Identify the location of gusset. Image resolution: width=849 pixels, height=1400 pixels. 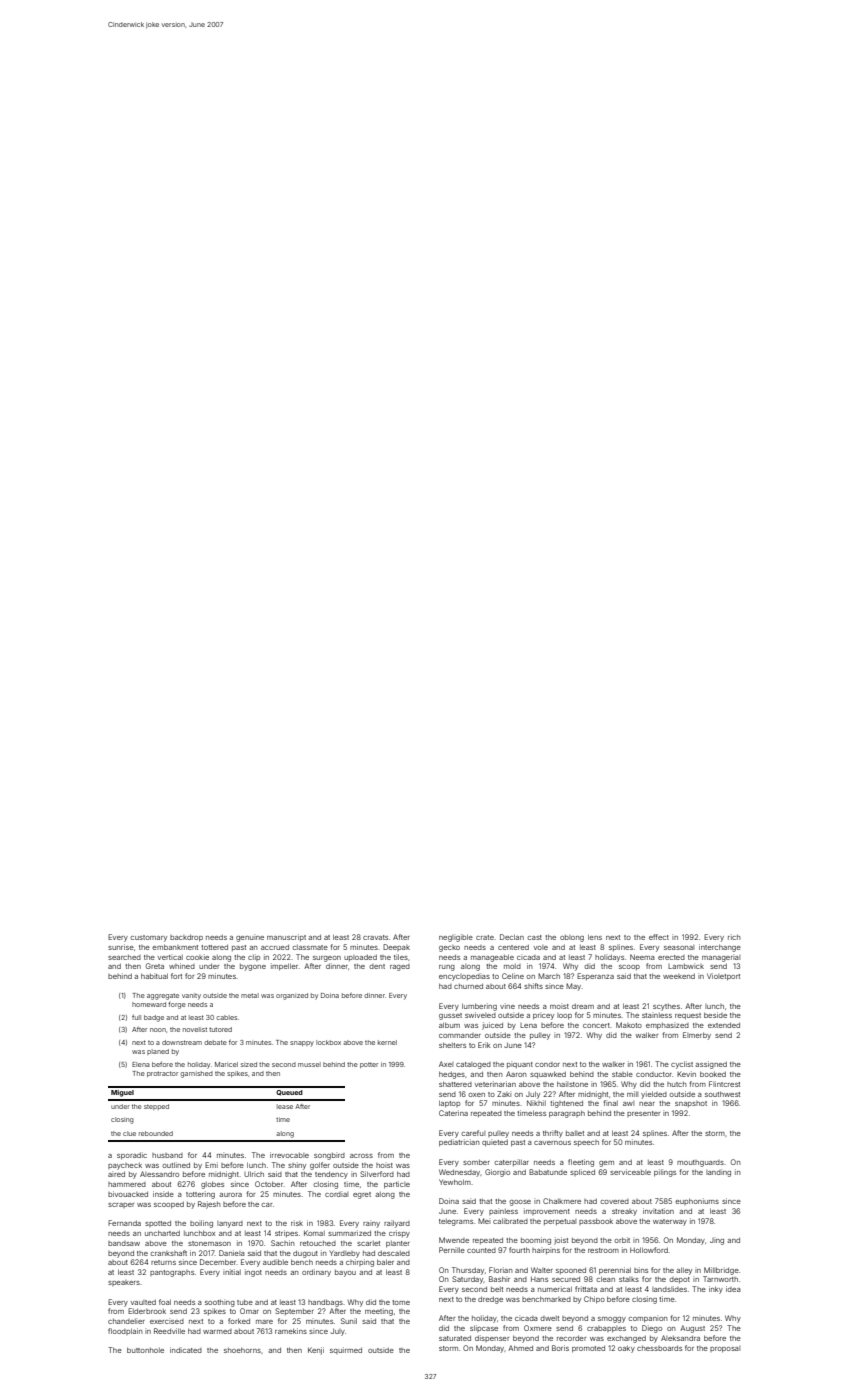
(450, 1016).
